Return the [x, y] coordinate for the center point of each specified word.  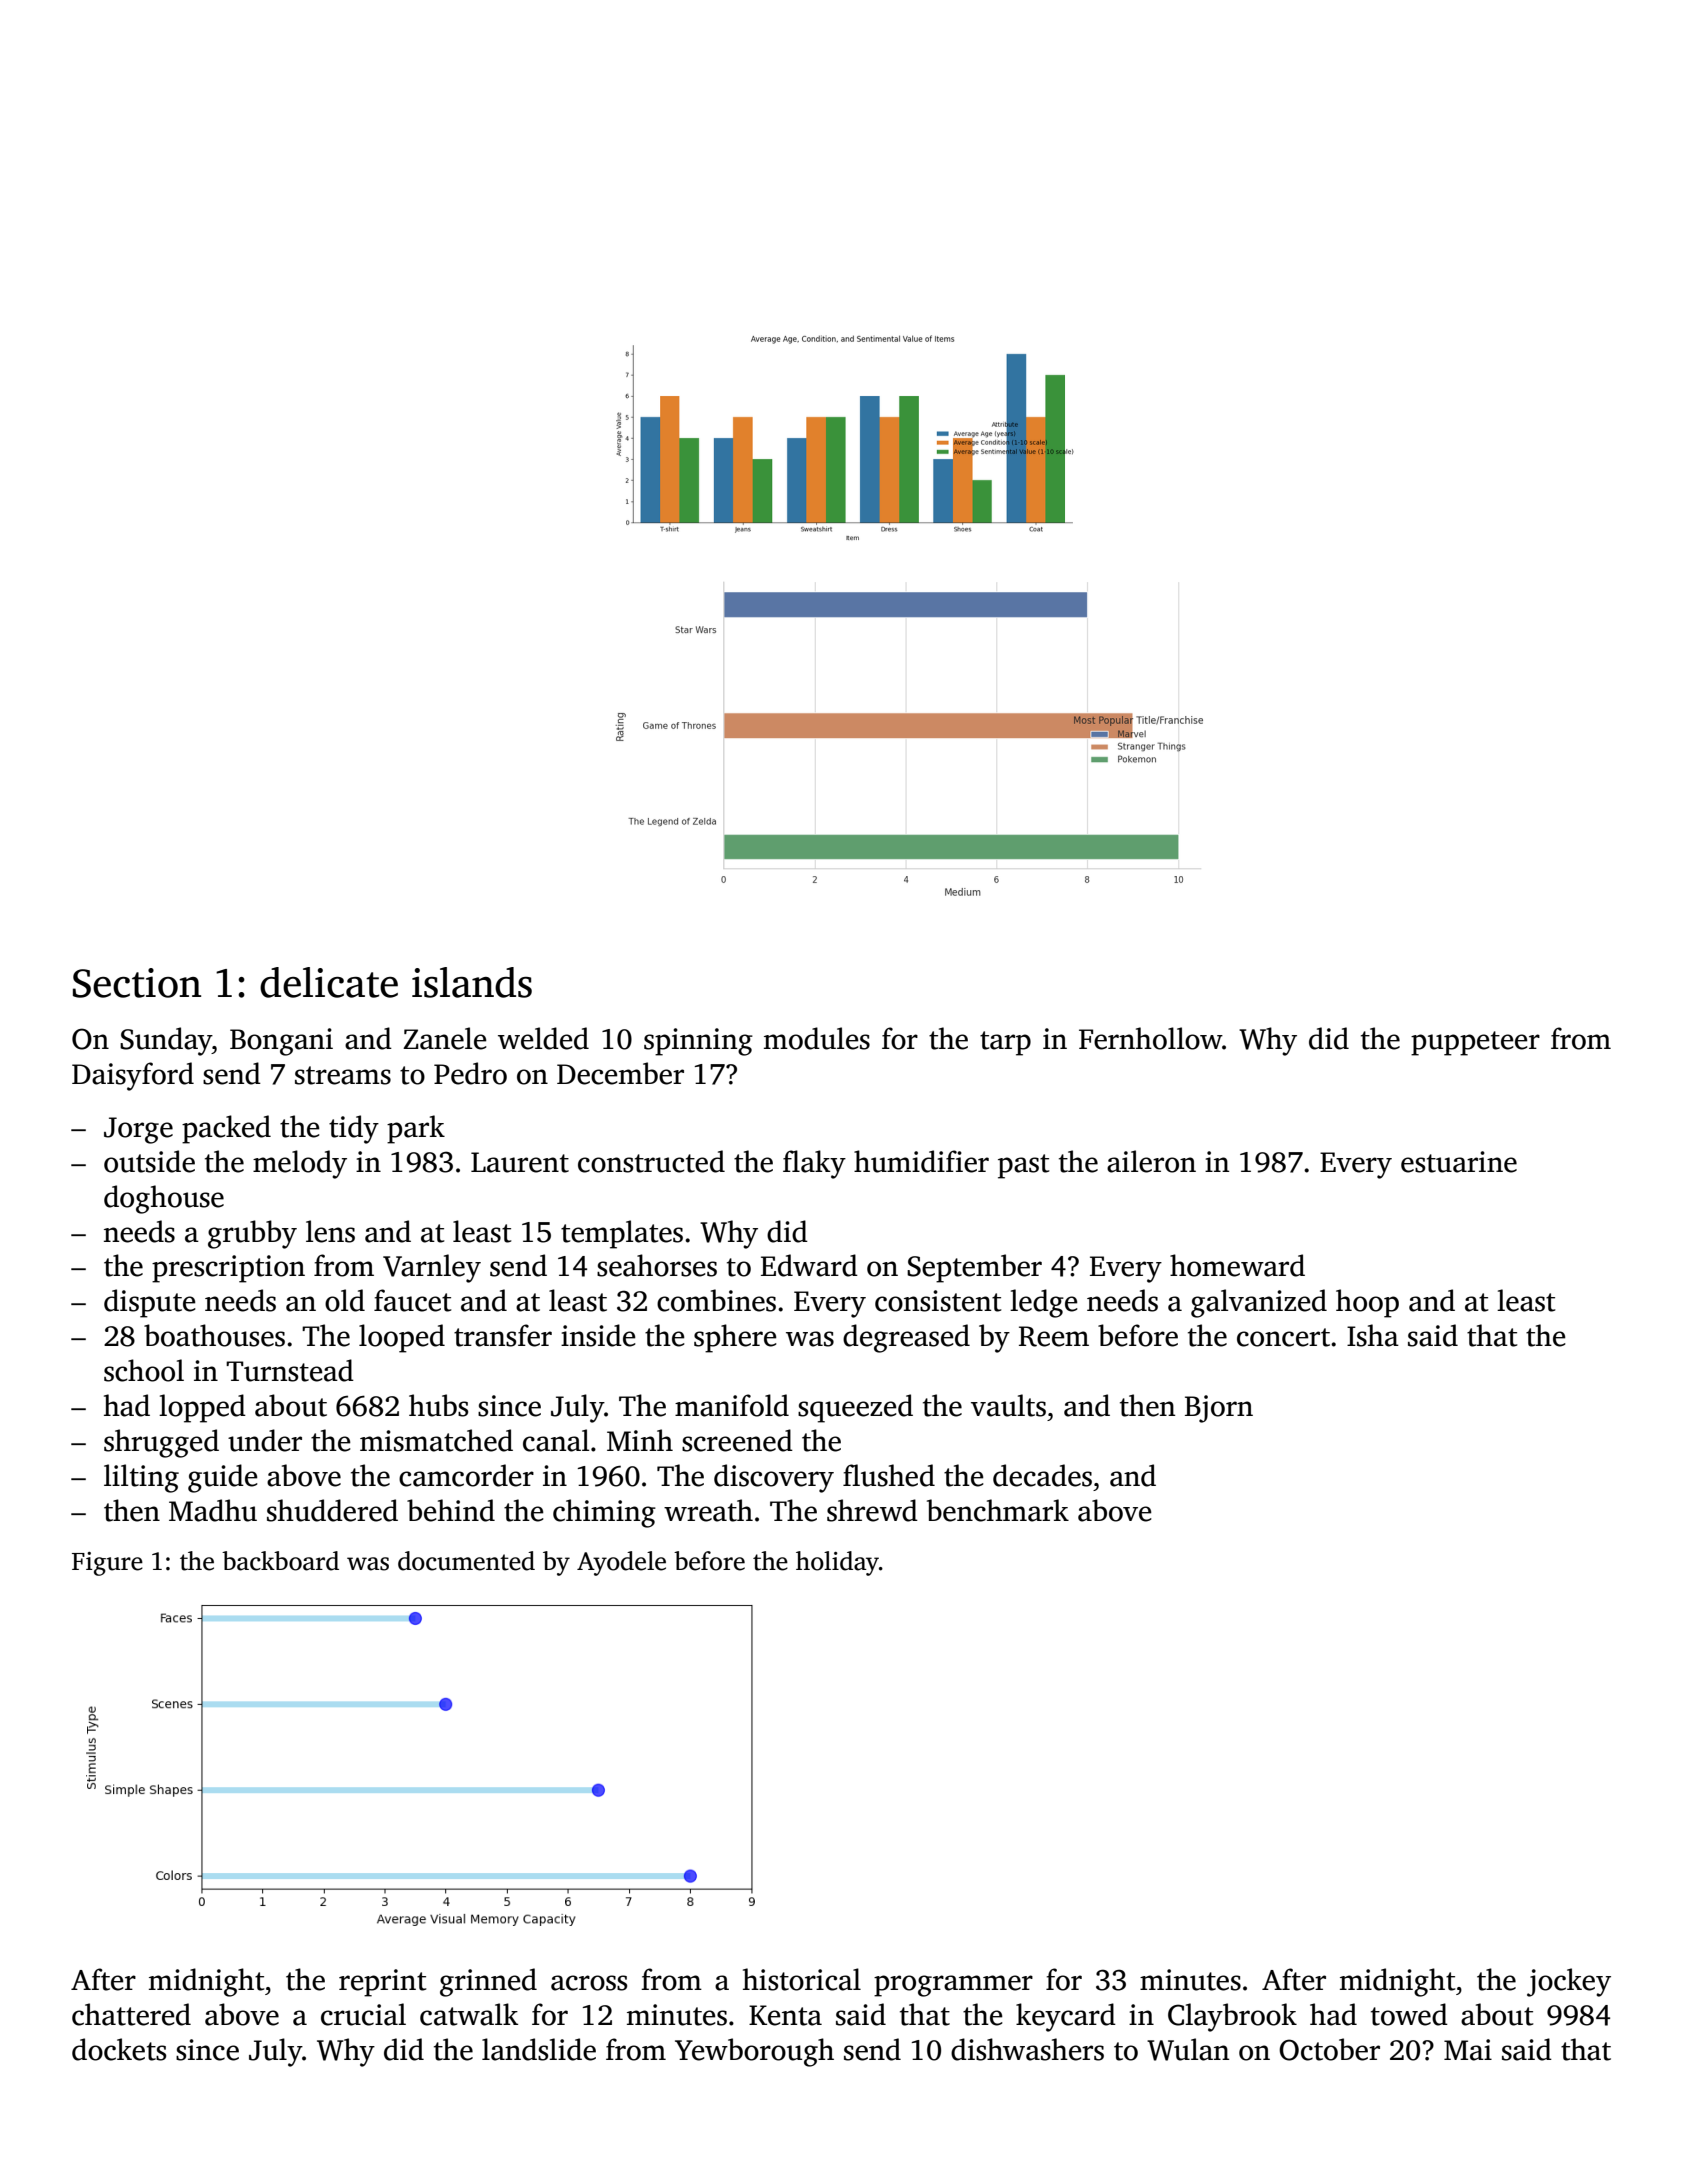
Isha [1373, 1335]
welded [543, 1038]
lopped [202, 1408]
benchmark [998, 1510]
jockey [1569, 1982]
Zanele [445, 1038]
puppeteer [1475, 1043]
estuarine [1459, 1162]
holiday [837, 1563]
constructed [651, 1161]
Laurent [520, 1162]
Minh [640, 1440]
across [589, 1983]
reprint [382, 1983]
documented [466, 1561]
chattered [131, 2014]
